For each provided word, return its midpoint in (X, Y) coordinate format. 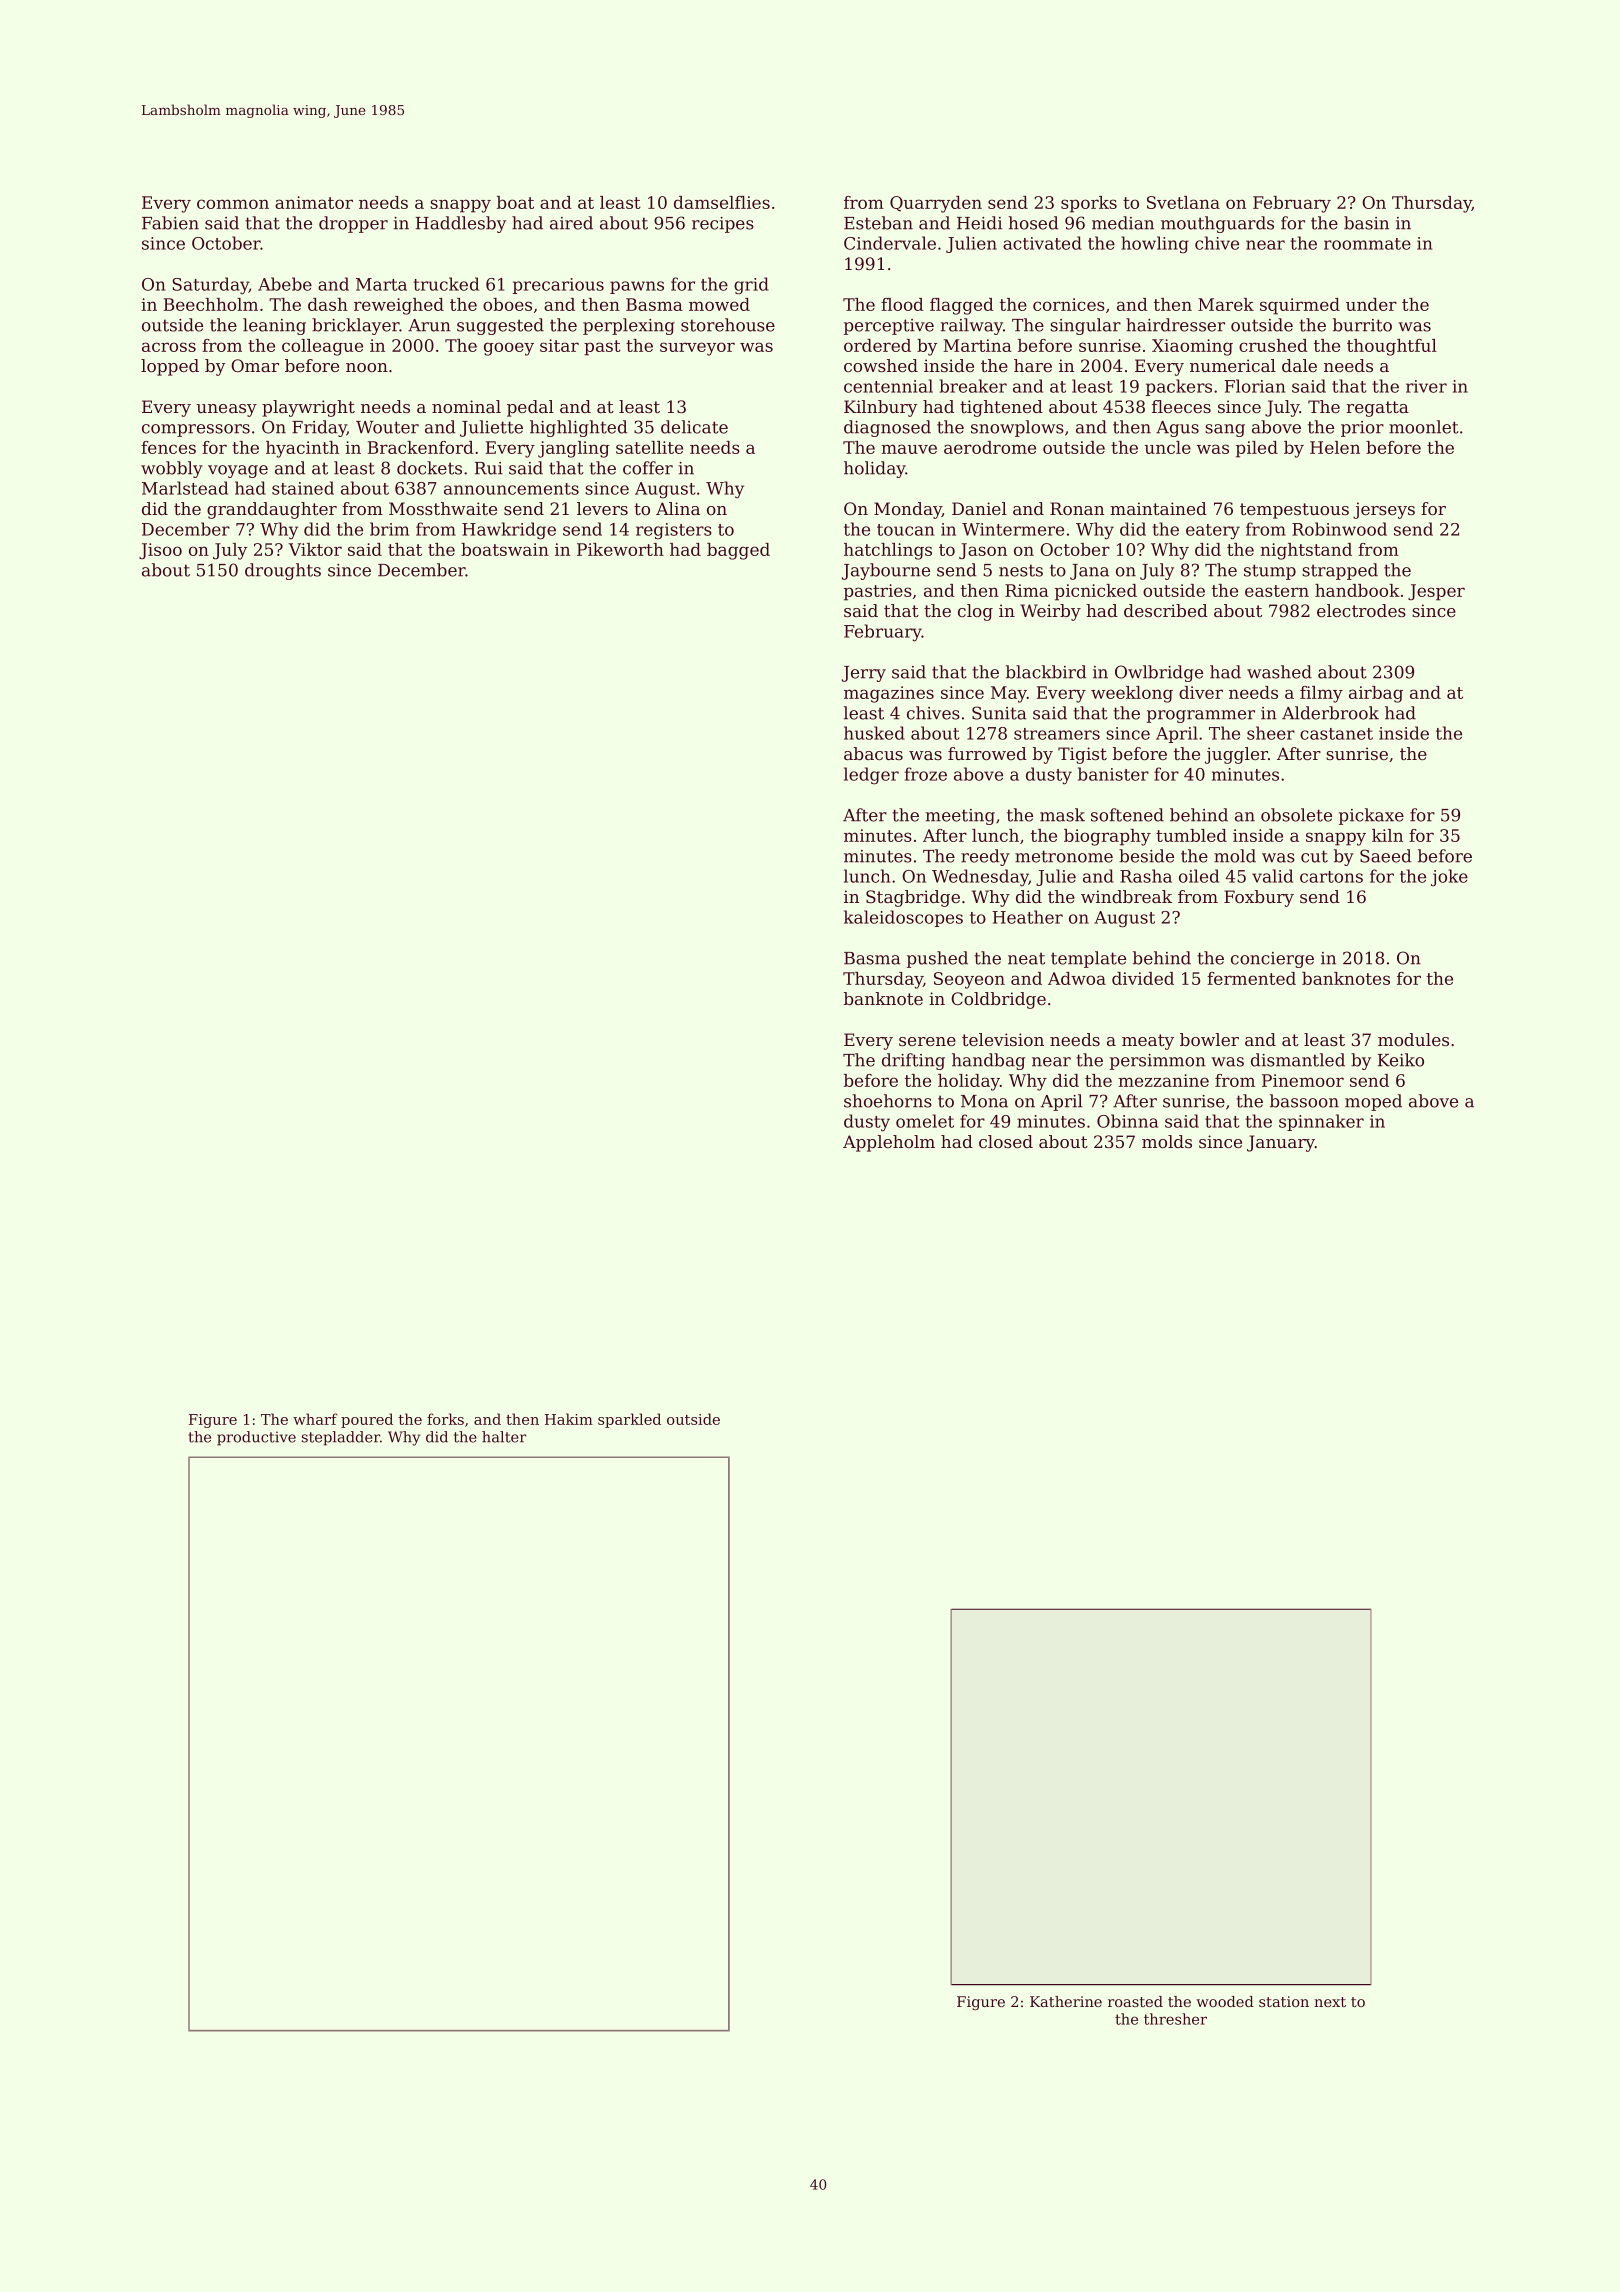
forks (445, 1419)
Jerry (864, 674)
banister (1113, 774)
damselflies (722, 202)
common (233, 204)
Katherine (1066, 2001)
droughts (283, 571)
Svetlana (1183, 202)
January (1281, 1143)
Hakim (569, 1419)
